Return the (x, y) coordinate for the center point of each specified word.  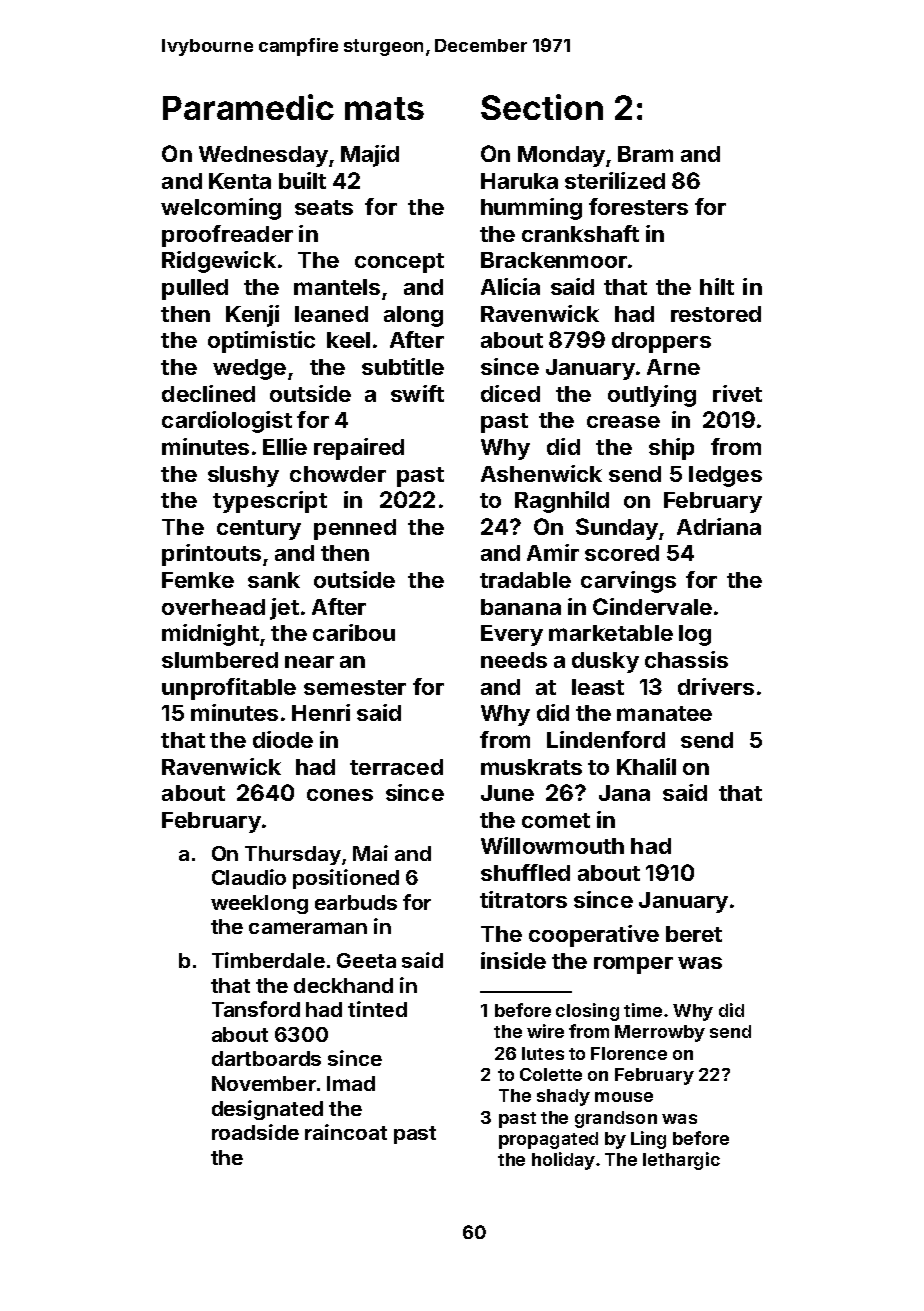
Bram (645, 154)
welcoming (221, 209)
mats (384, 108)
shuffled (525, 872)
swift (417, 393)
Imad (351, 1083)
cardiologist (227, 422)
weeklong (259, 904)
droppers (661, 342)
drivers (716, 686)
